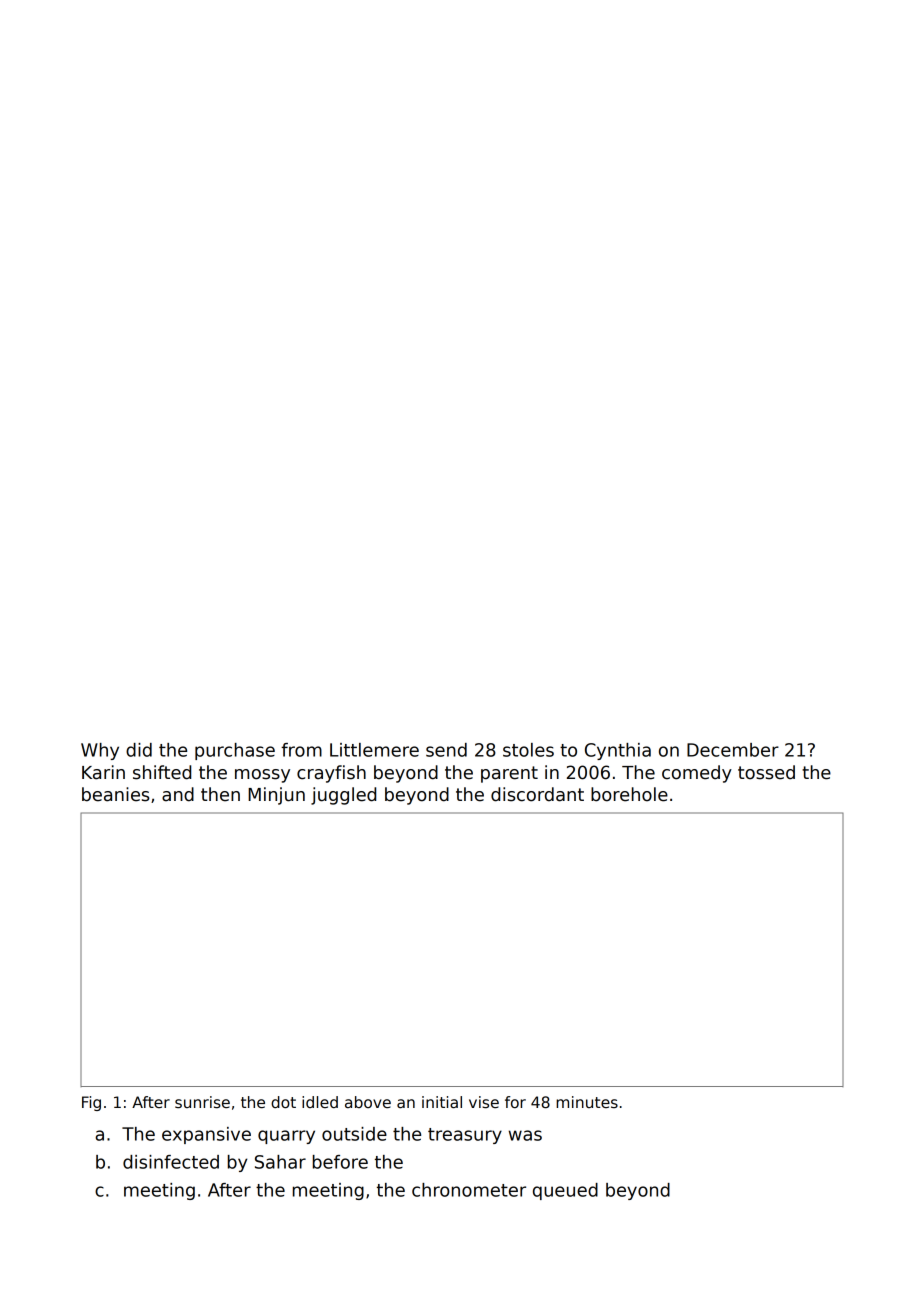 This document has height=1308, width=924. Describe the element at coordinates (374, 750) in the document. I see `Littlemere` at that location.
